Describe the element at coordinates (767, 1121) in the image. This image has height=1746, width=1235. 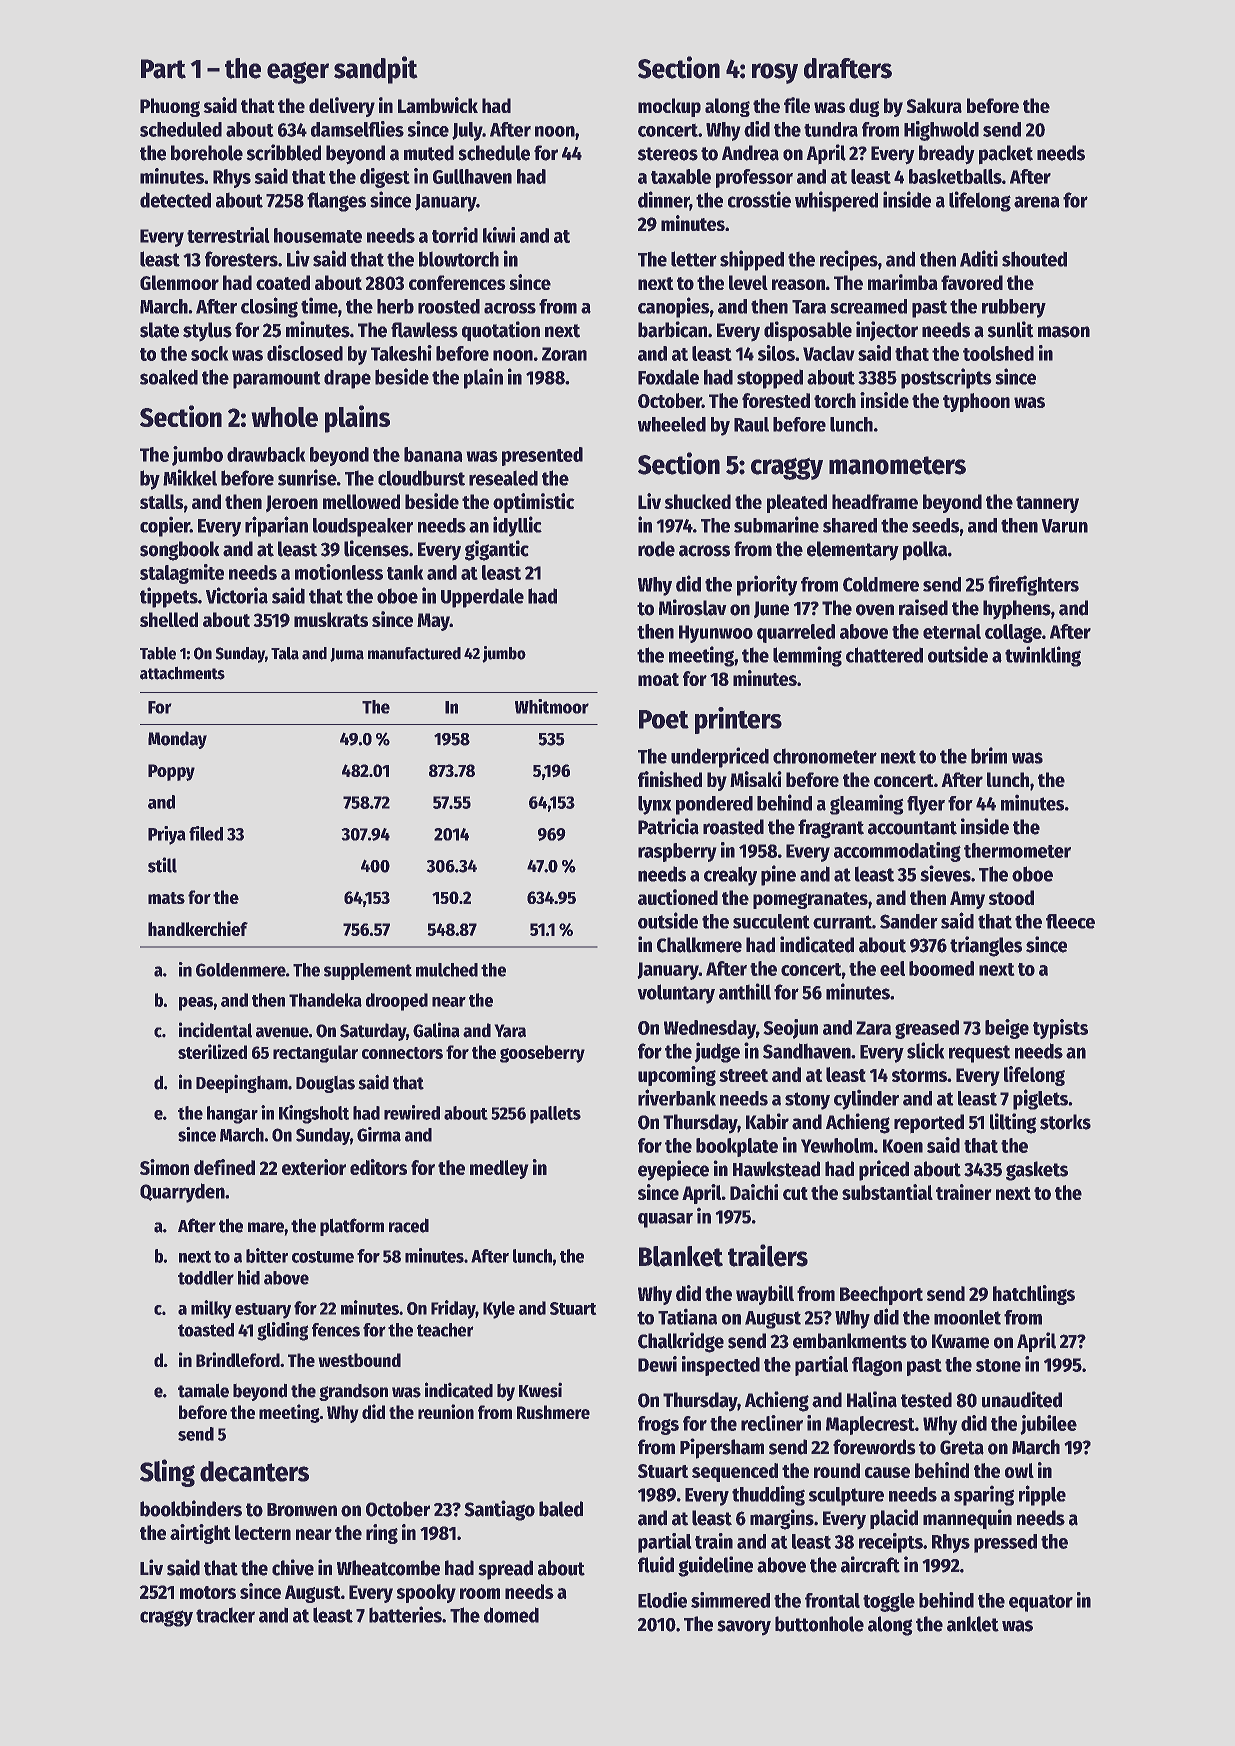
I see `Kabir` at that location.
